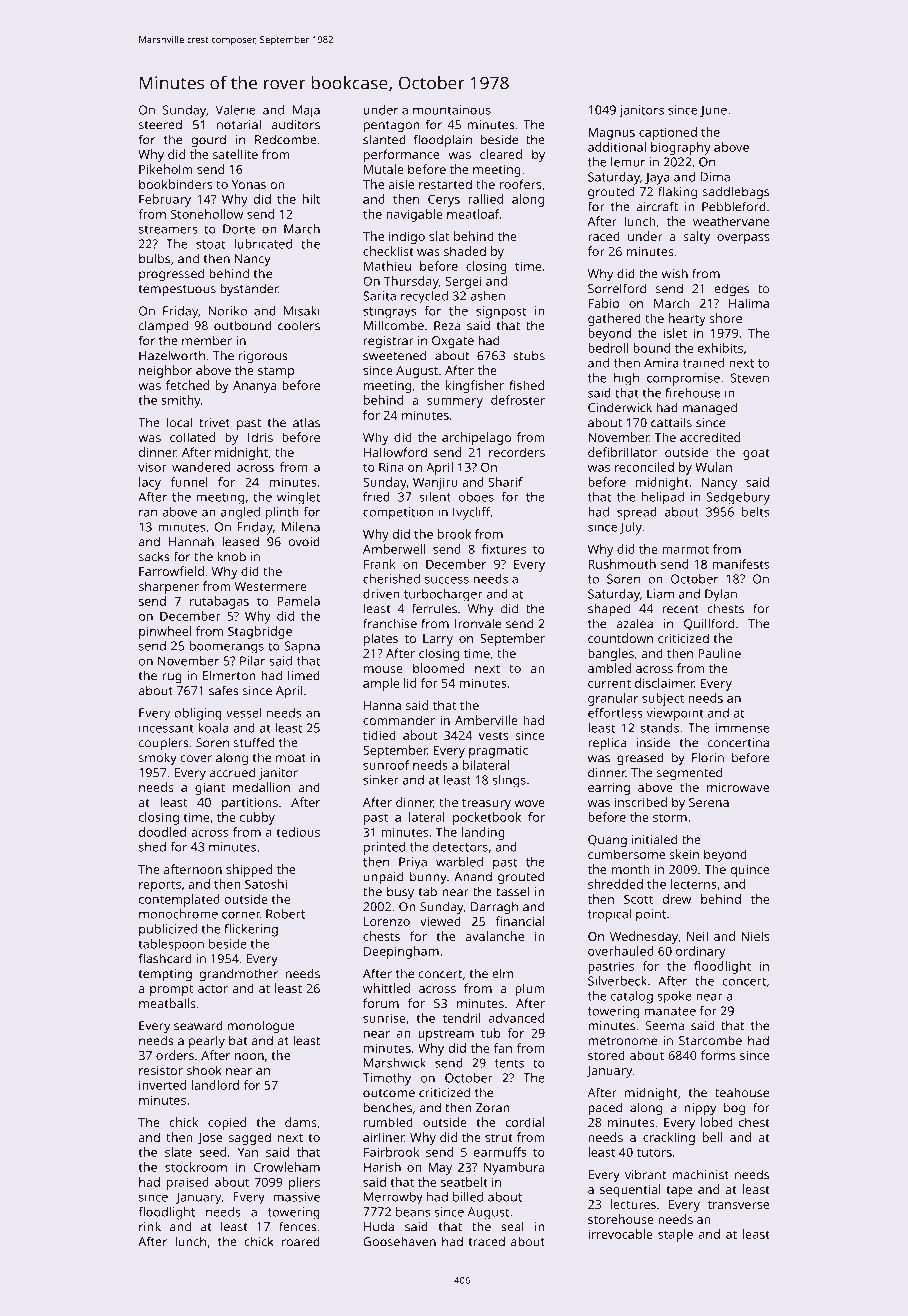 This image has height=1316, width=908. I want to click on contemplated, so click(179, 900).
